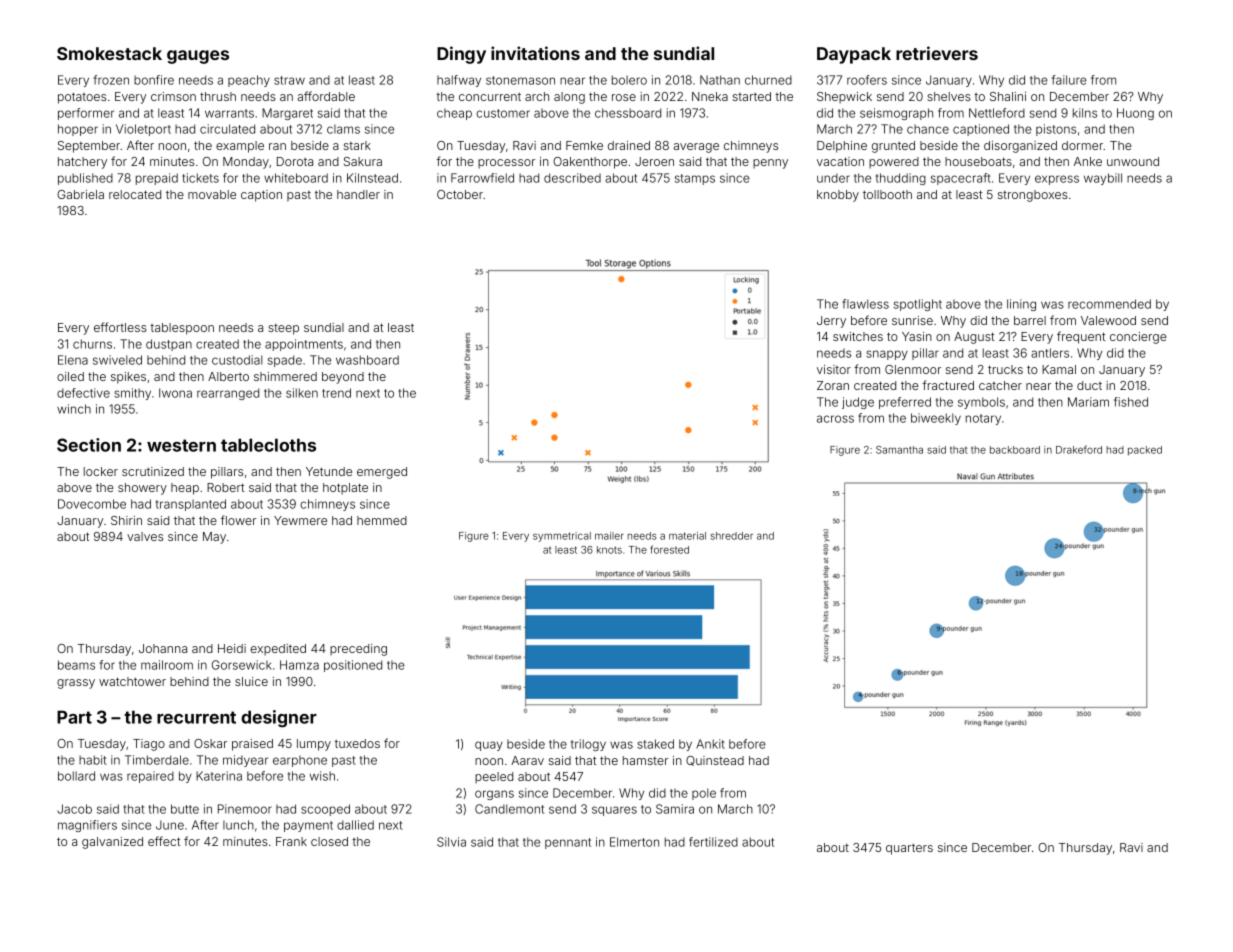 Image resolution: width=1233 pixels, height=952 pixels. Describe the element at coordinates (78, 130) in the image. I see `hopper` at that location.
